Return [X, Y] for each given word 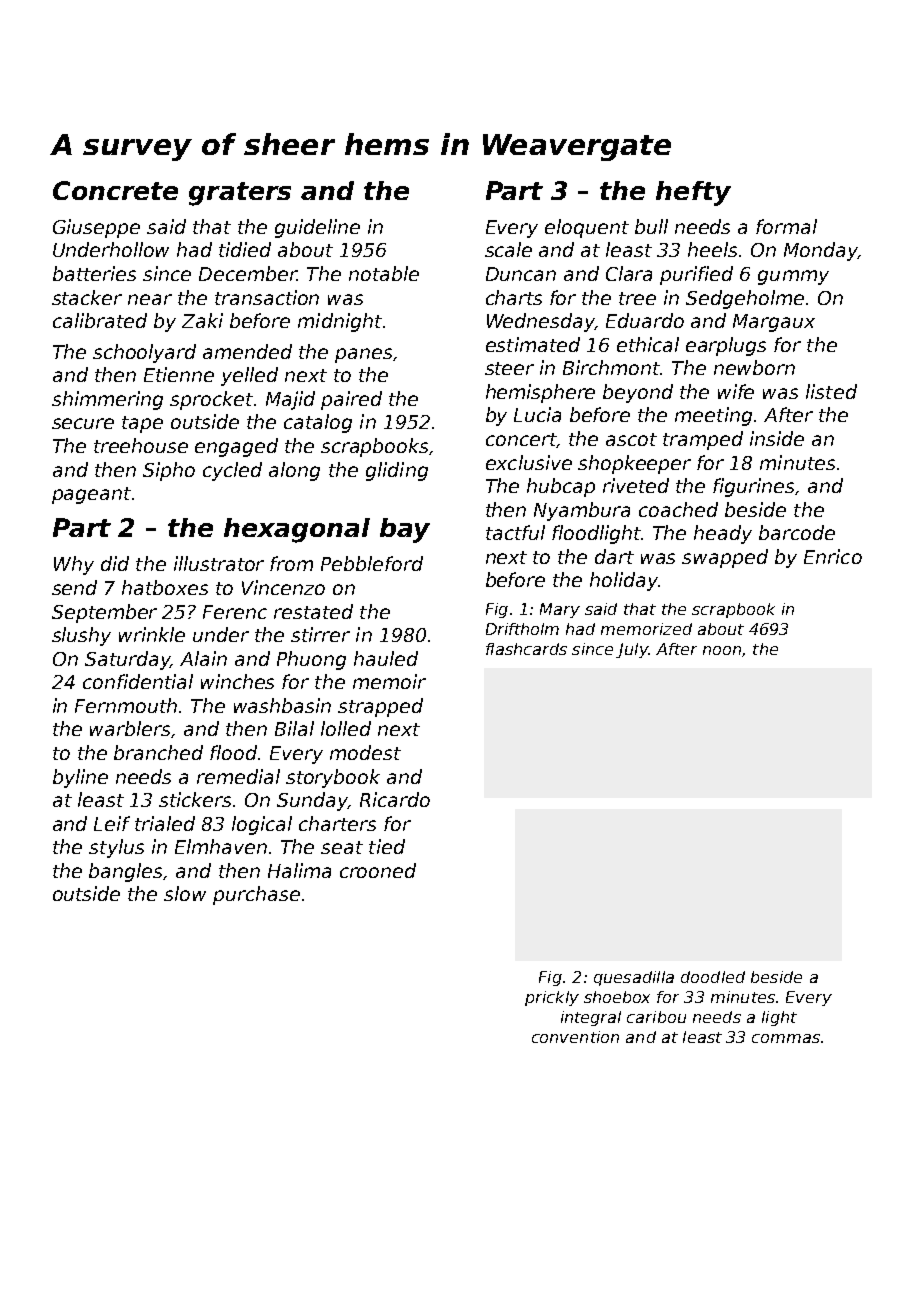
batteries [94, 273]
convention [575, 1037]
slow [185, 893]
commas [786, 1038]
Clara [629, 273]
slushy [81, 636]
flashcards [526, 649]
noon [722, 650]
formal [786, 226]
